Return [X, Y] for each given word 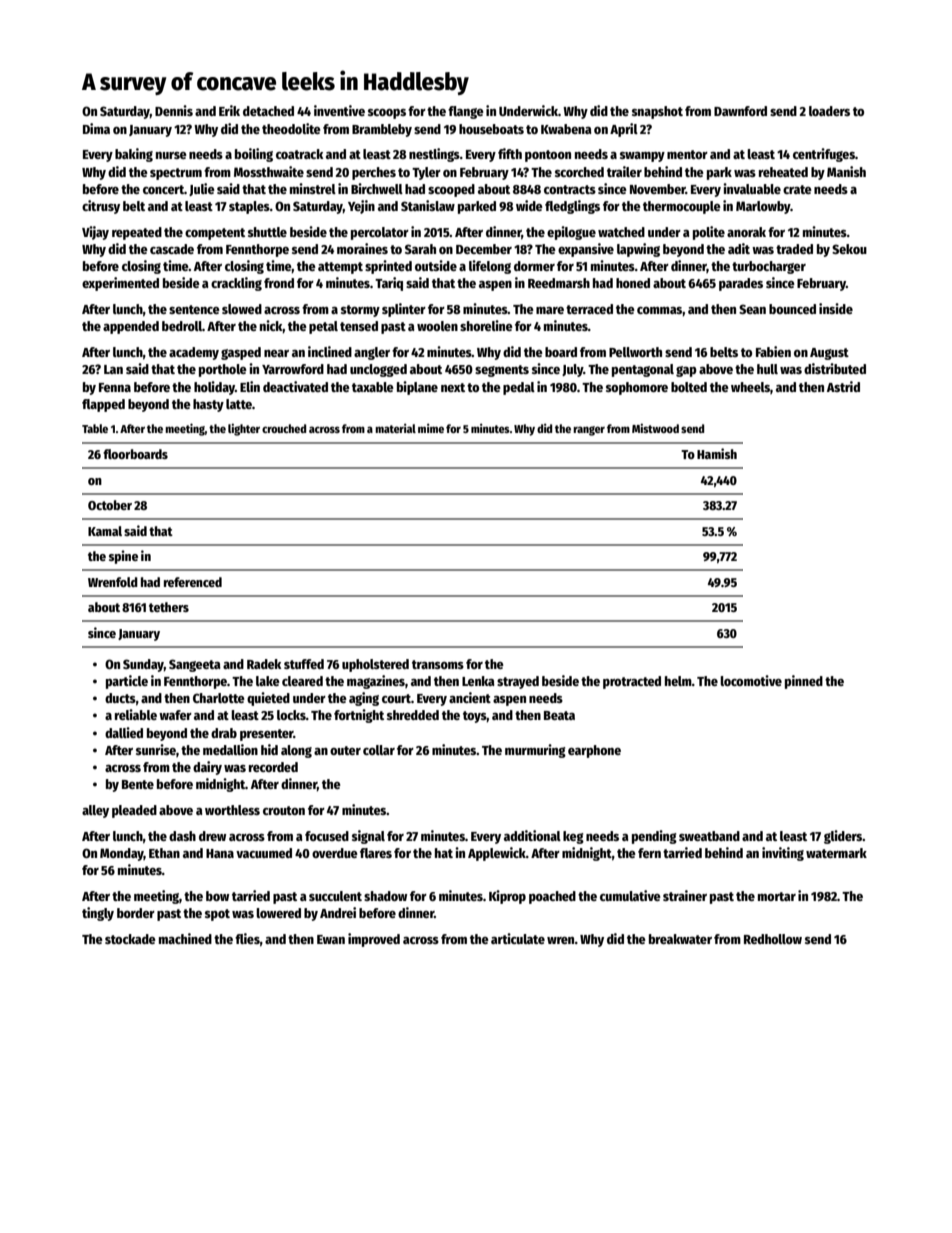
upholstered [375, 665]
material [395, 428]
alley [95, 811]
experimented [120, 284]
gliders [843, 837]
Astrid [843, 386]
